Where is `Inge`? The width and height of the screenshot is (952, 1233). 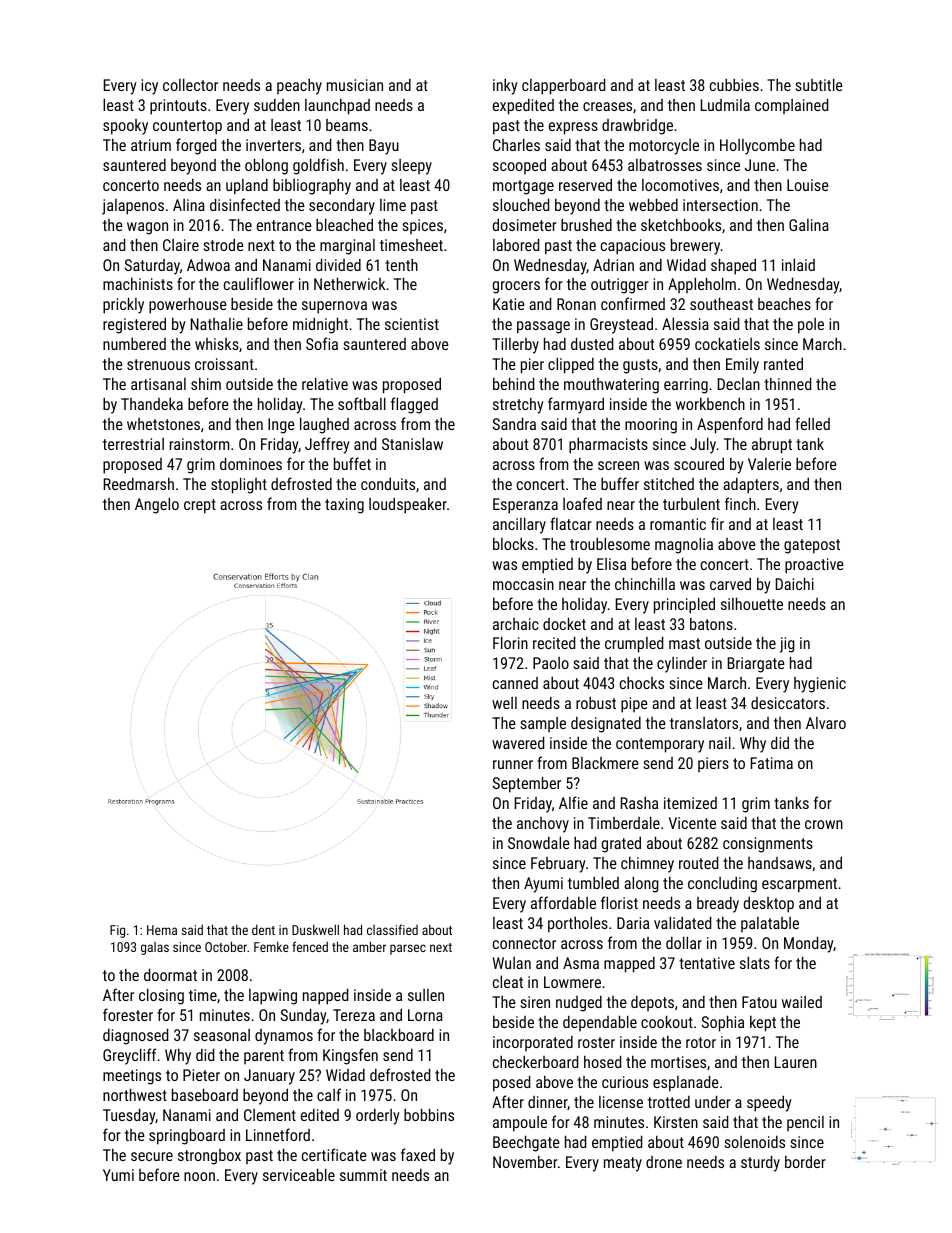 Inge is located at coordinates (281, 426).
